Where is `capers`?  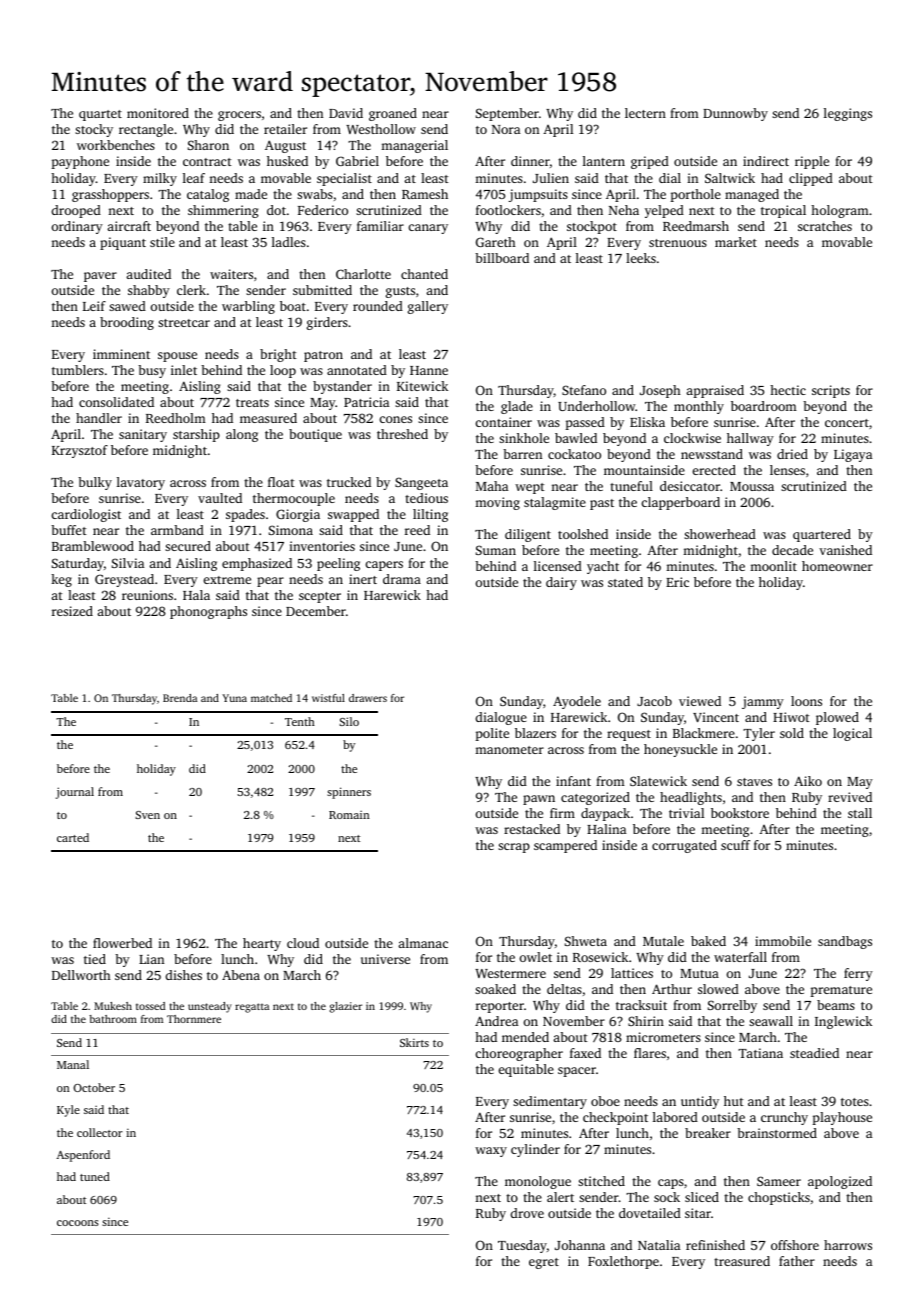 capers is located at coordinates (384, 566).
